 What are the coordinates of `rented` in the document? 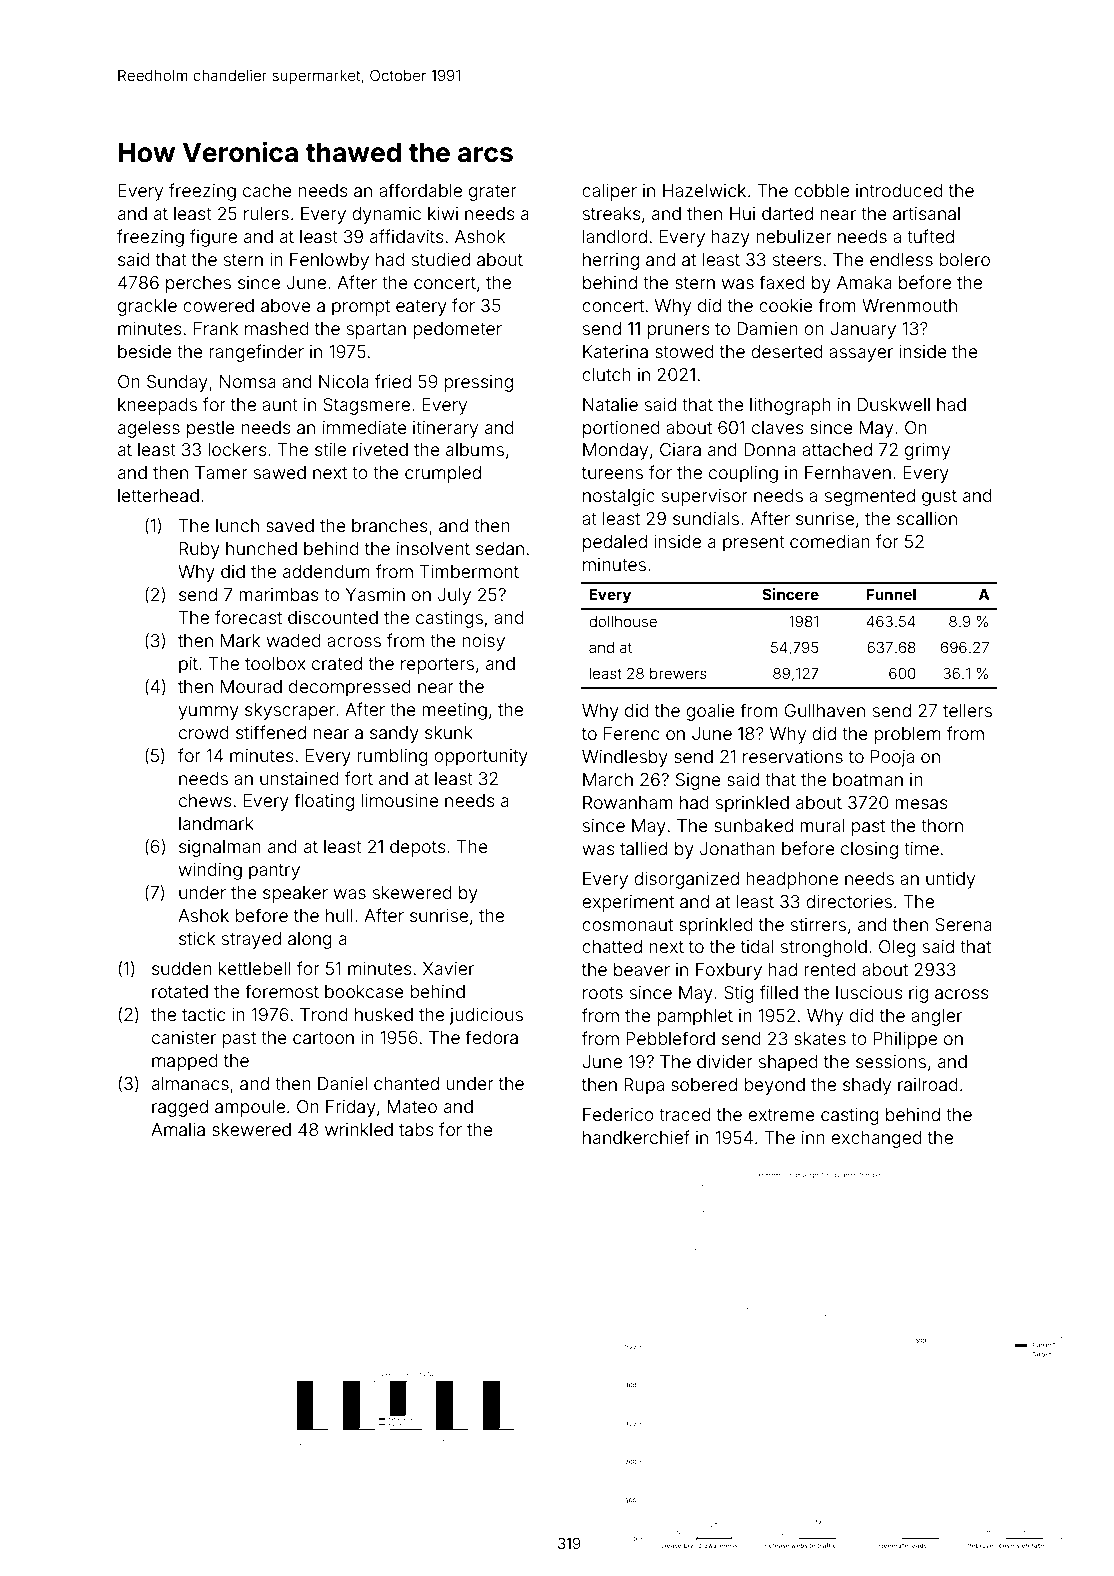 It's located at (830, 969).
